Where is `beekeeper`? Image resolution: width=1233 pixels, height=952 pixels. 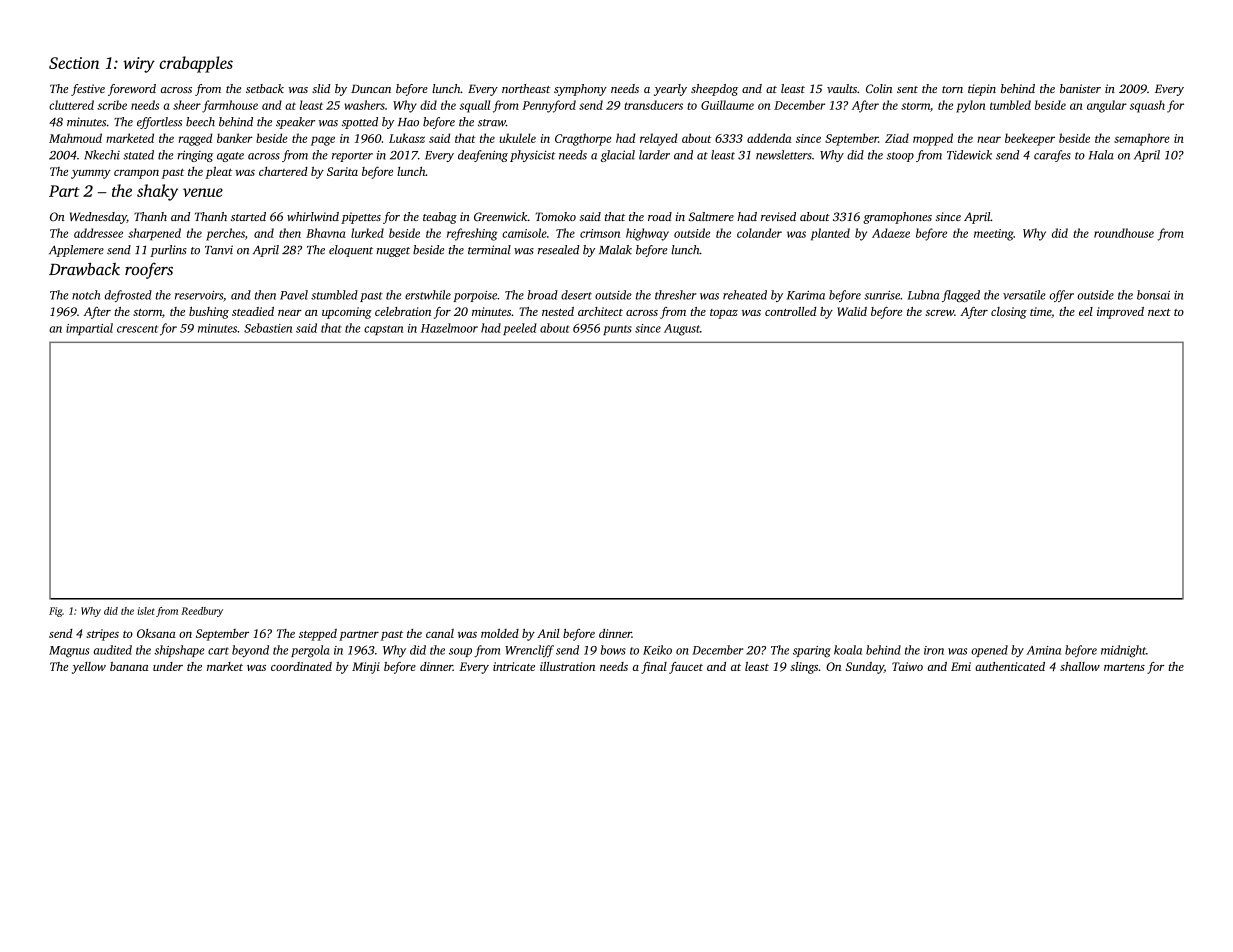 beekeeper is located at coordinates (1030, 139).
